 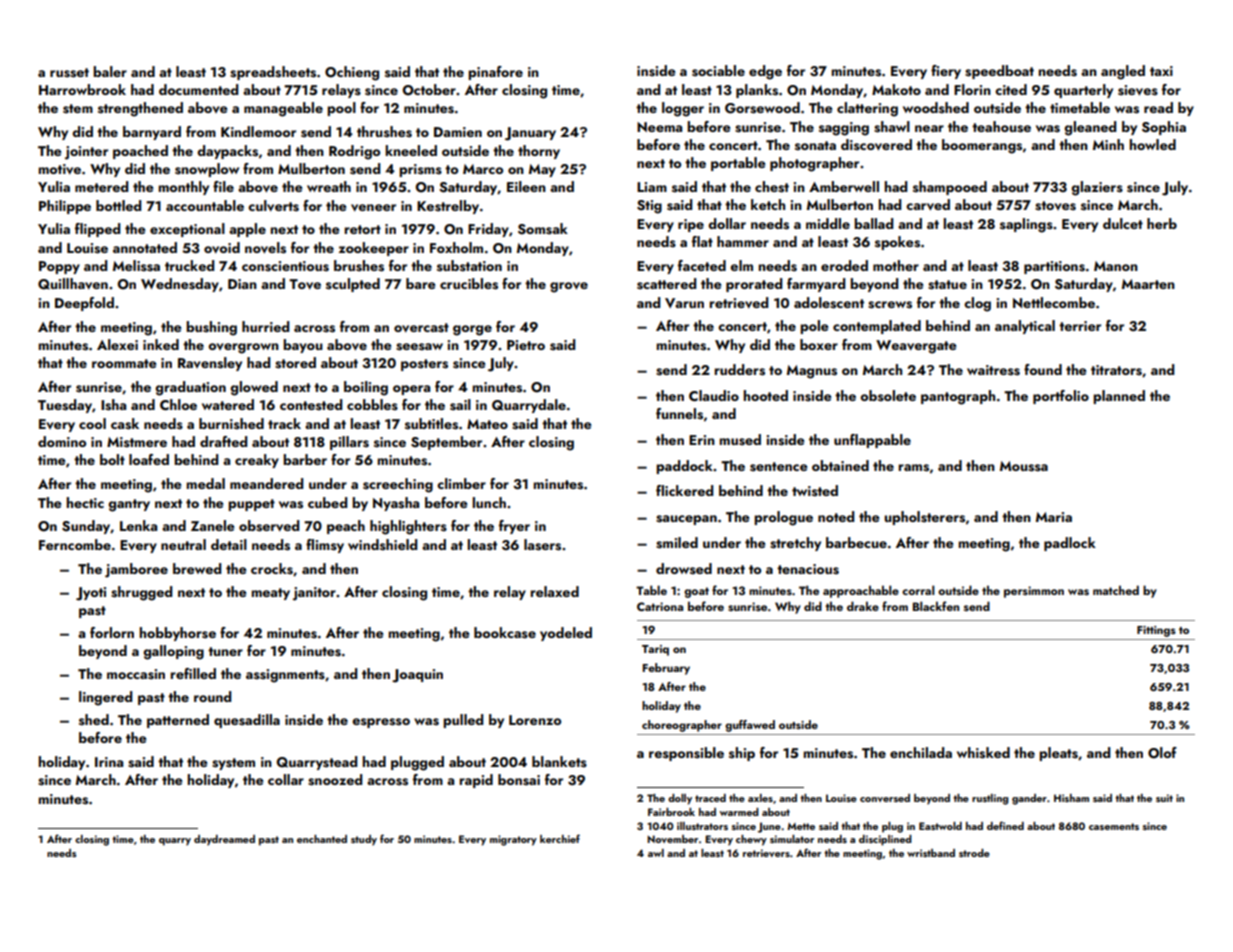 I want to click on daydreamed, so click(x=224, y=840).
